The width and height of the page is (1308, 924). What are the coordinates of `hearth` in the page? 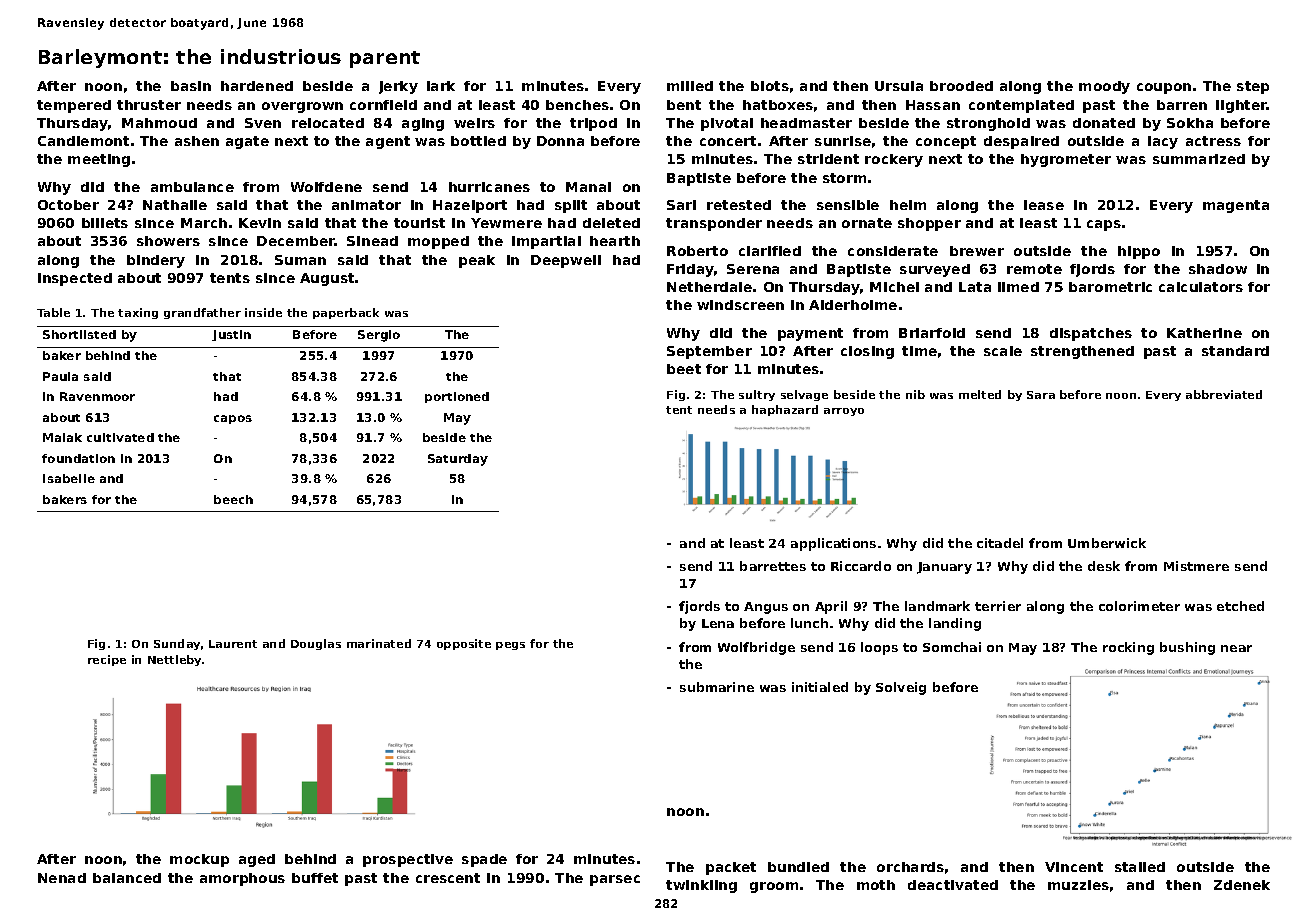 It's located at (615, 241).
